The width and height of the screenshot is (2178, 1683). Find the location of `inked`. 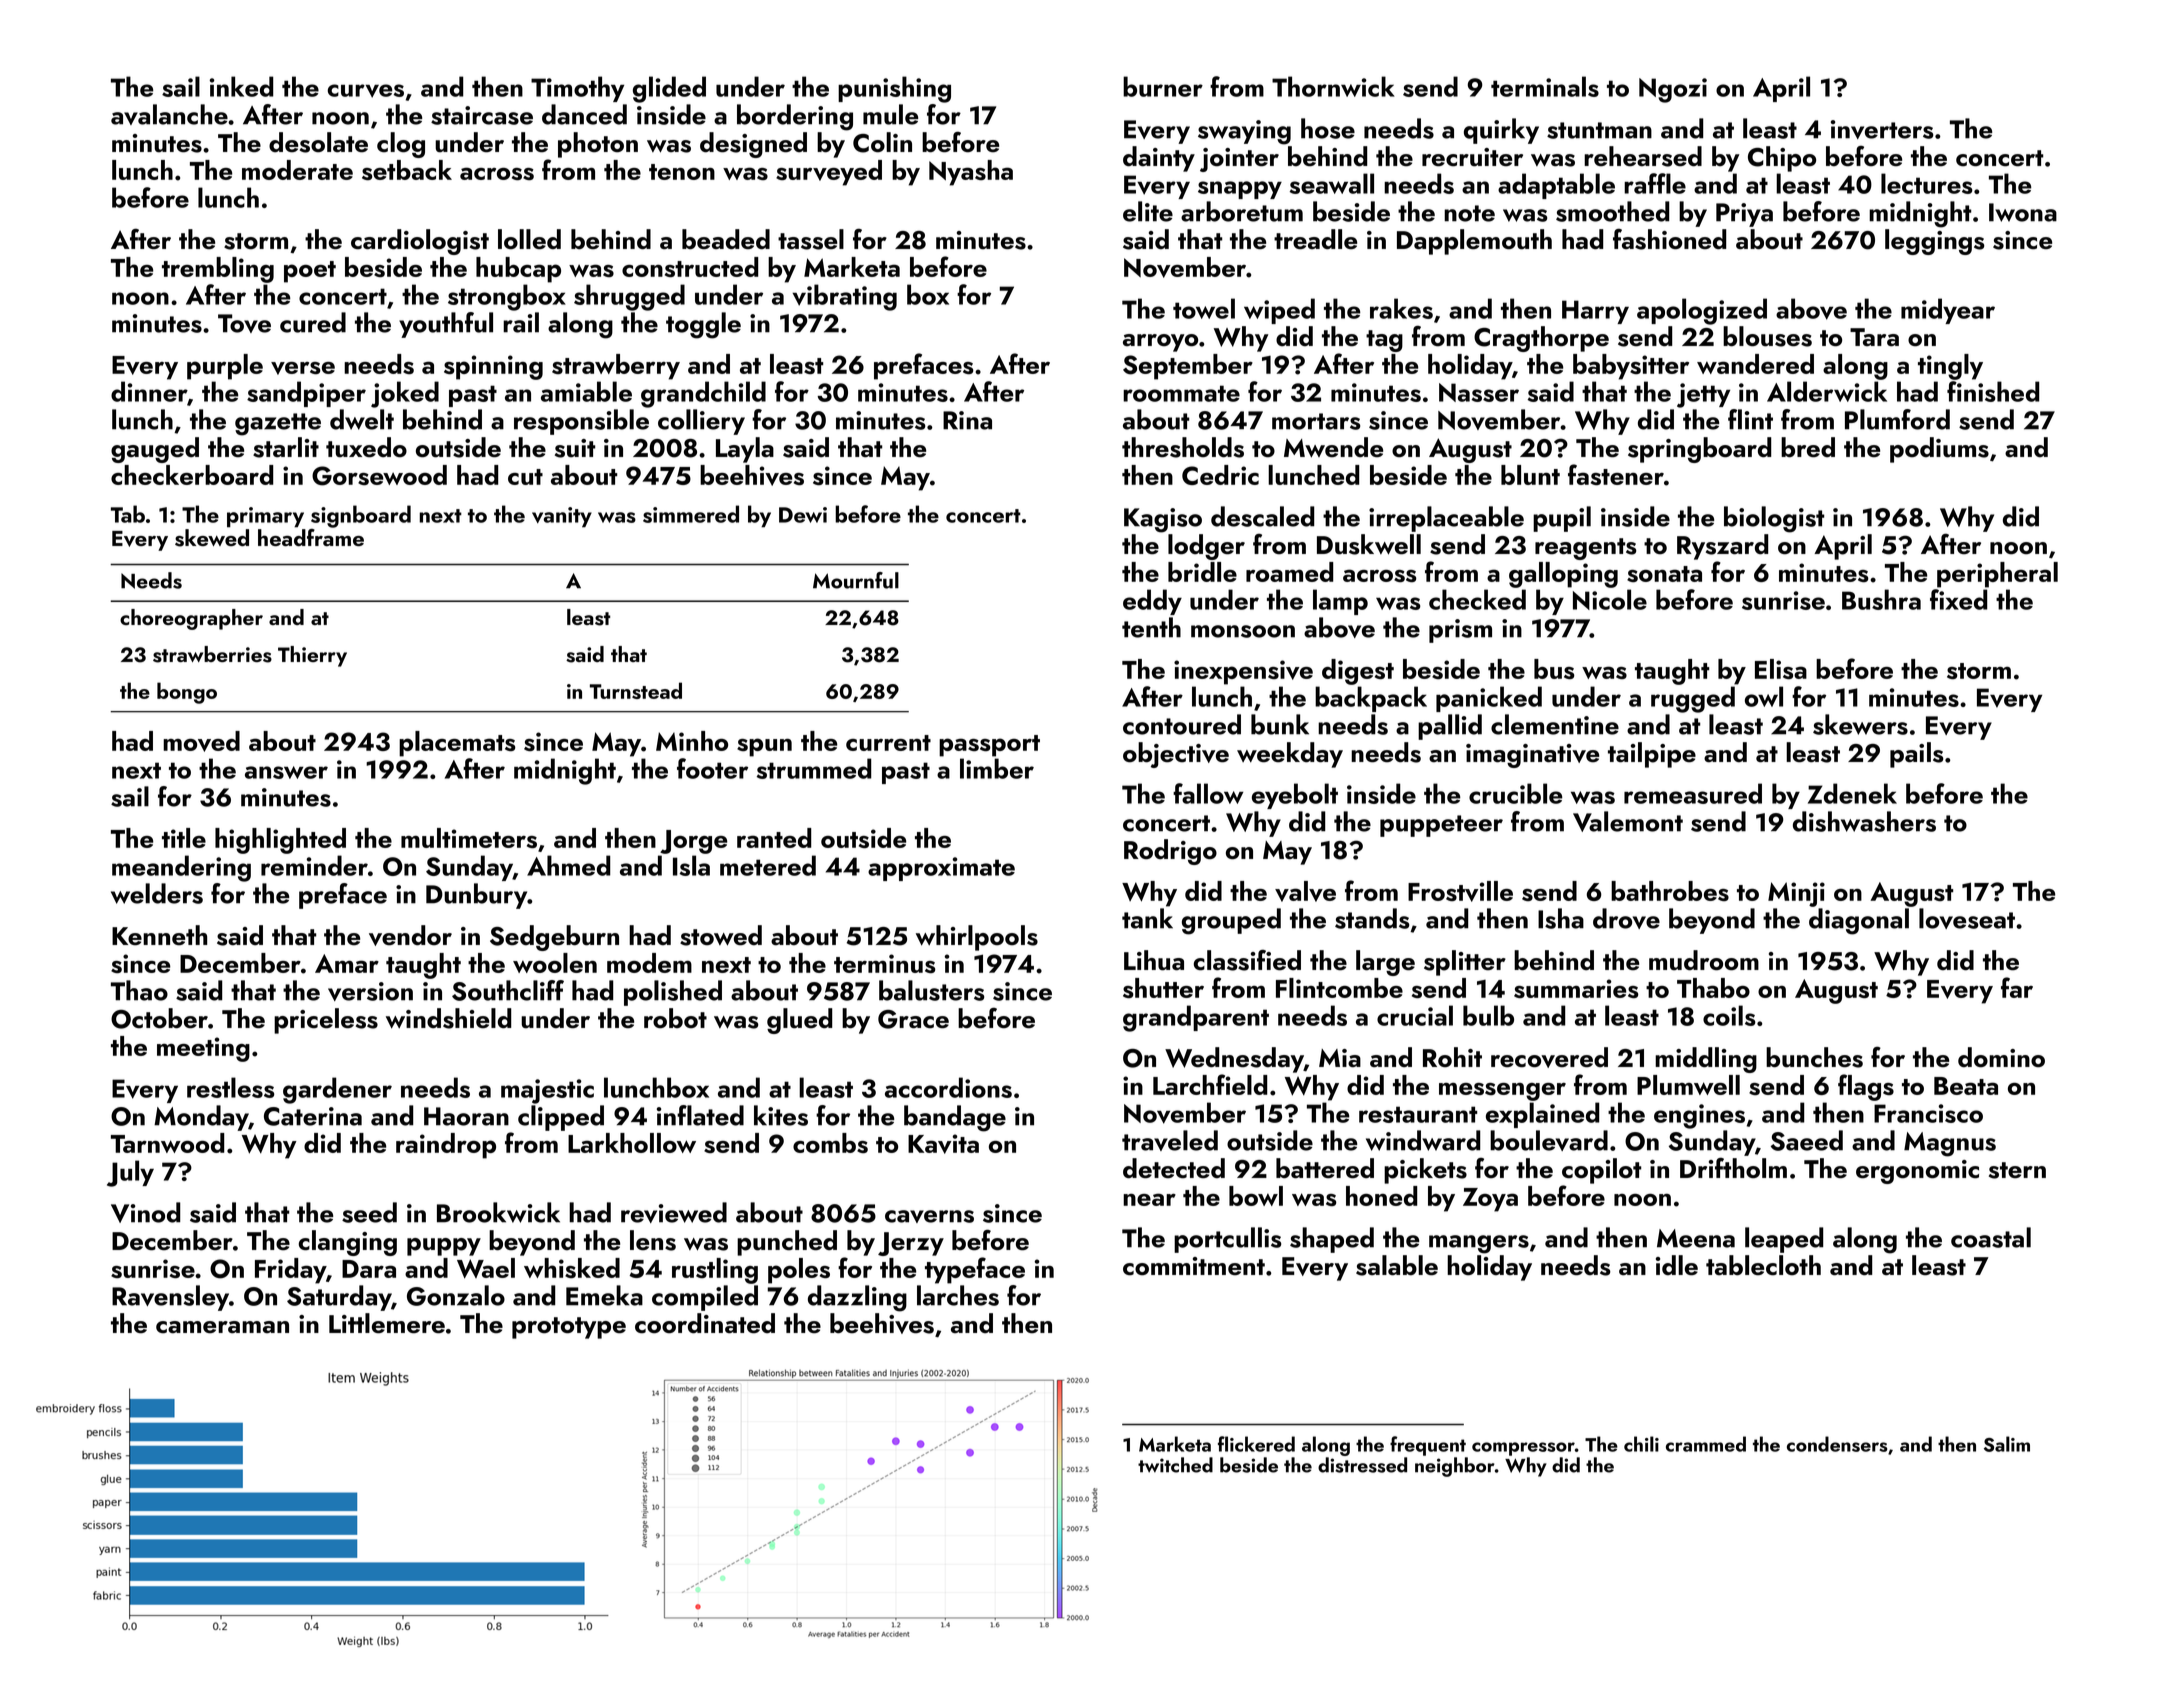

inked is located at coordinates (241, 86).
